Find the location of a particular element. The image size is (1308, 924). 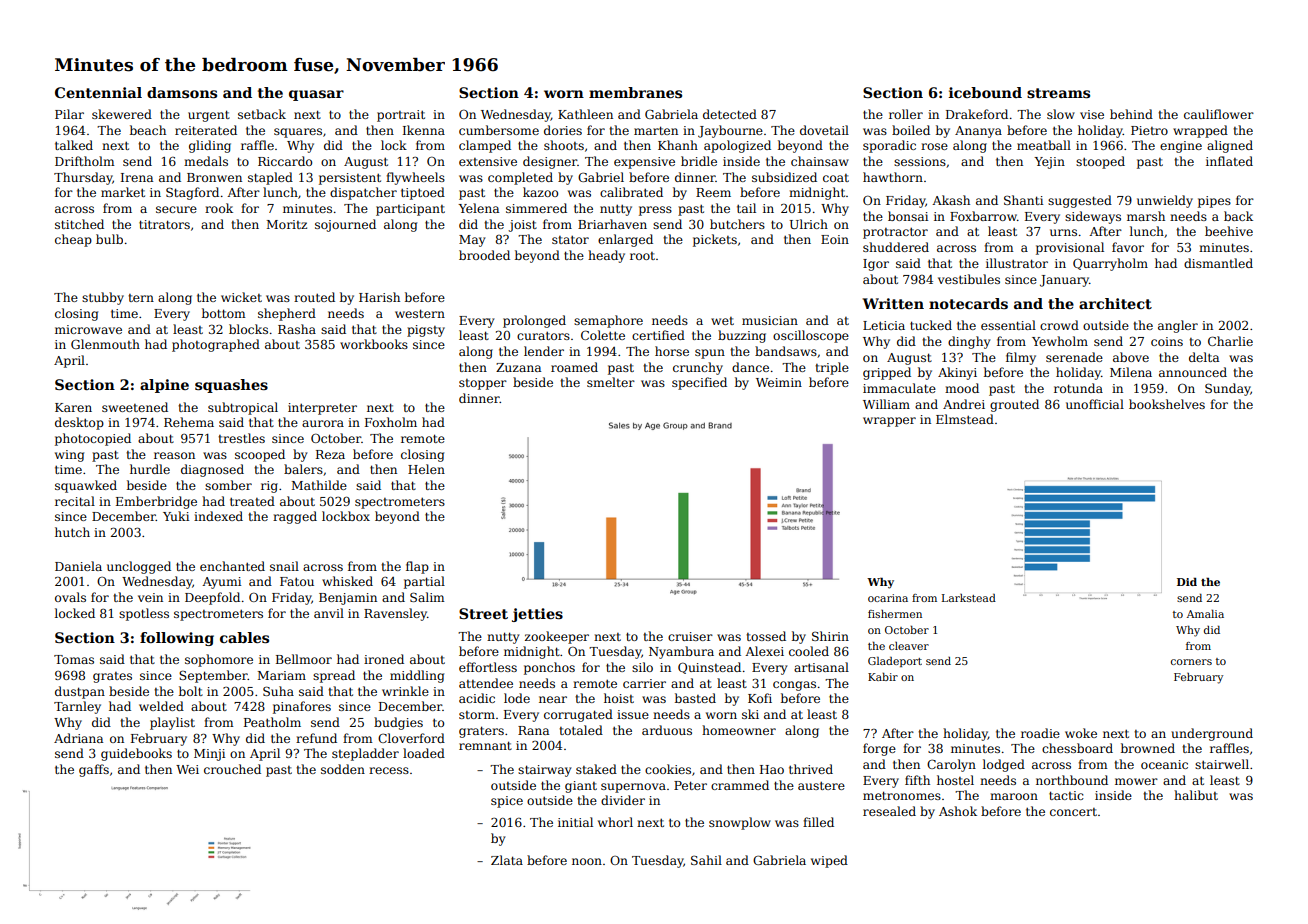

detected is located at coordinates (730, 114).
